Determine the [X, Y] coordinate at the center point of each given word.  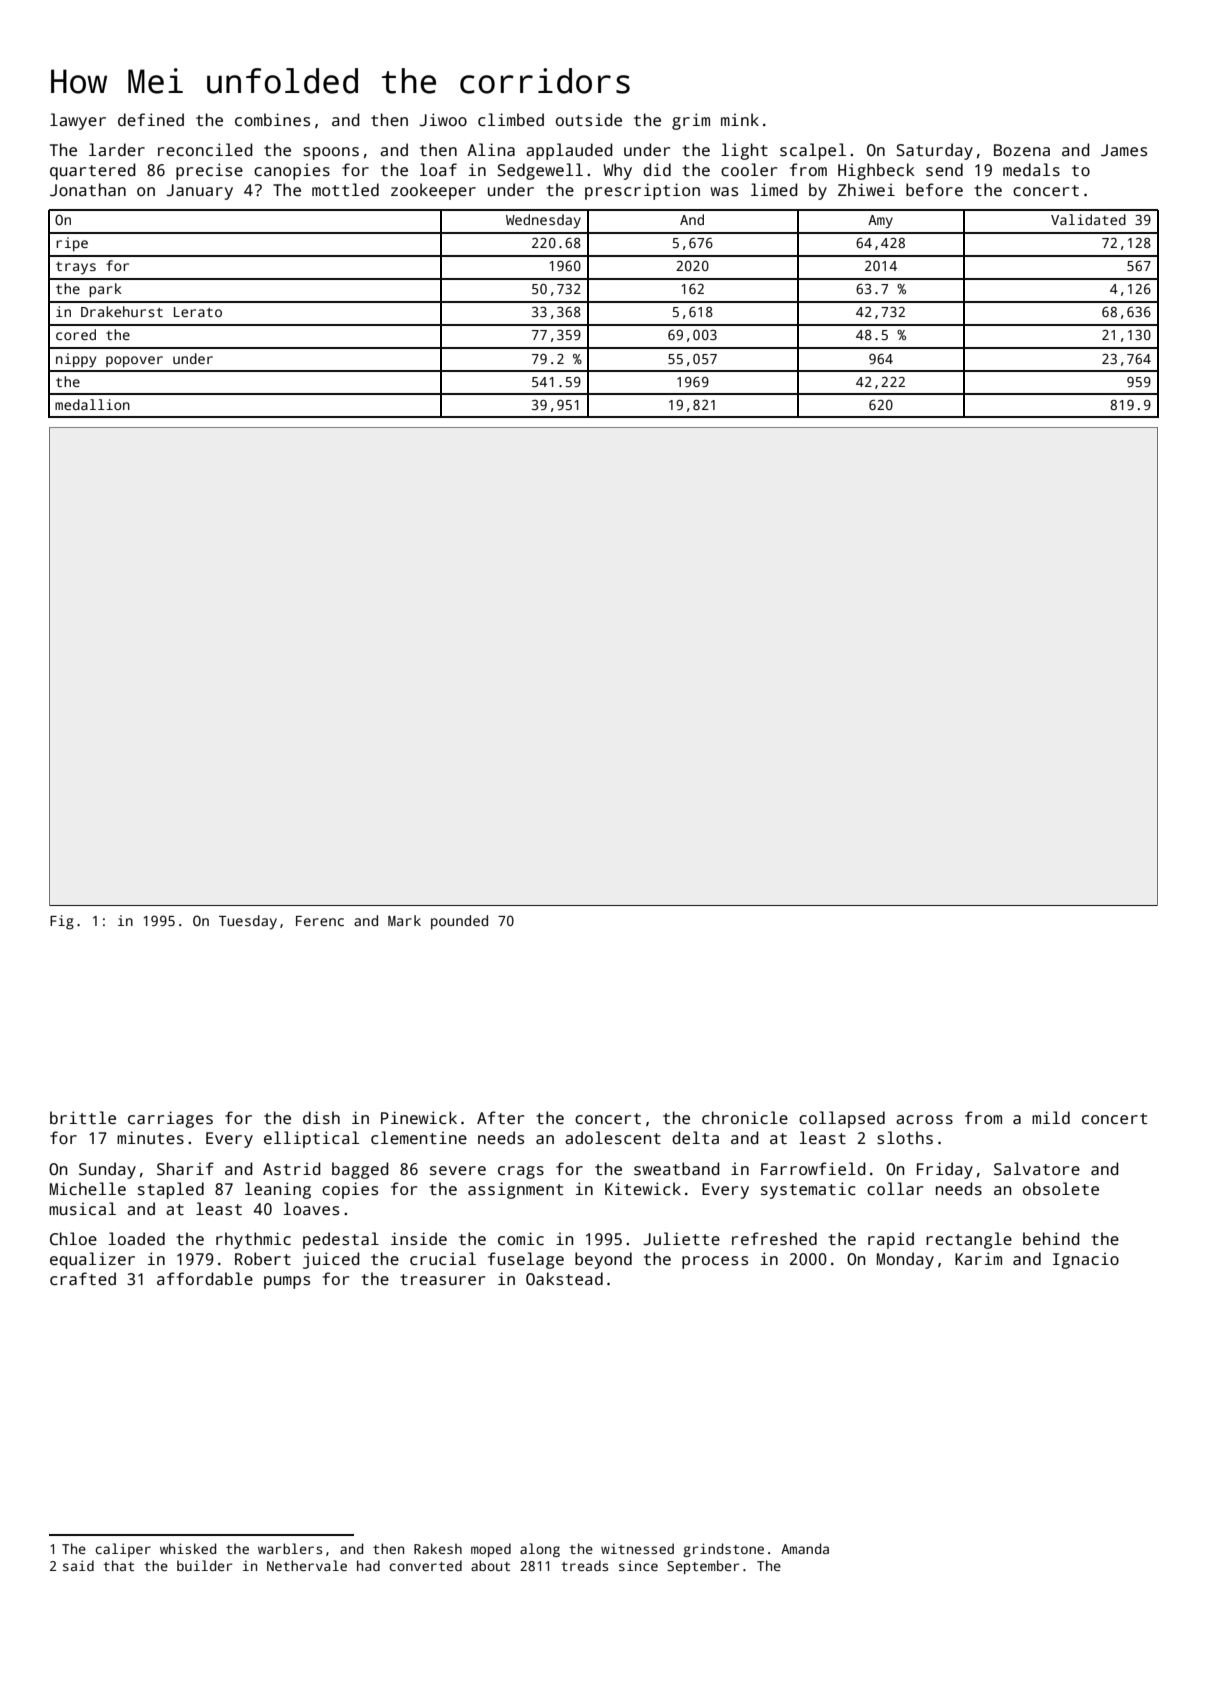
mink [740, 119]
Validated [1088, 219]
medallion [92, 404]
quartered [93, 171]
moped [491, 1550]
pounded [459, 922]
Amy [880, 222]
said [78, 1565]
